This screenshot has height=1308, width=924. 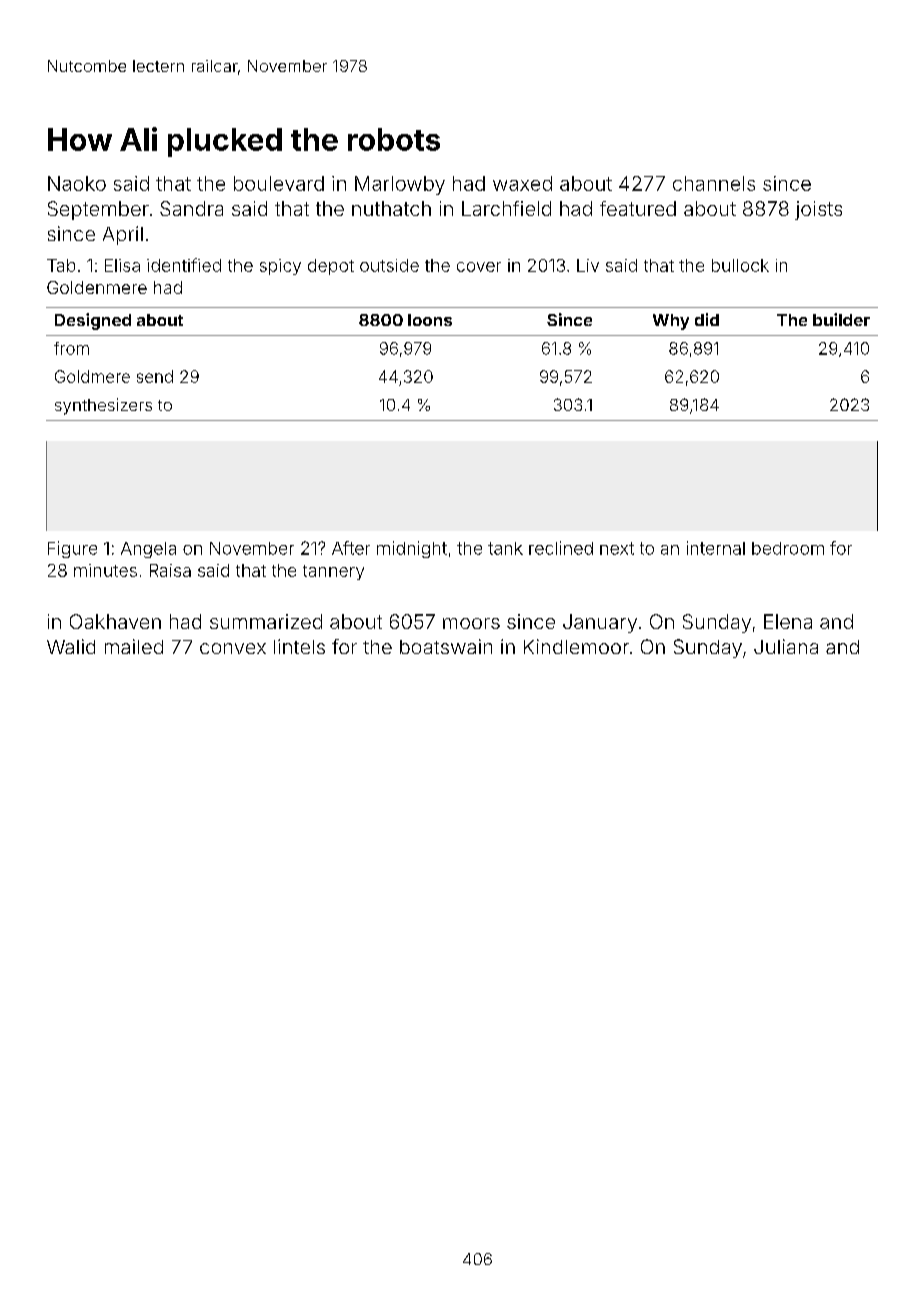 What do you see at coordinates (280, 267) in the screenshot?
I see `spicy` at bounding box center [280, 267].
